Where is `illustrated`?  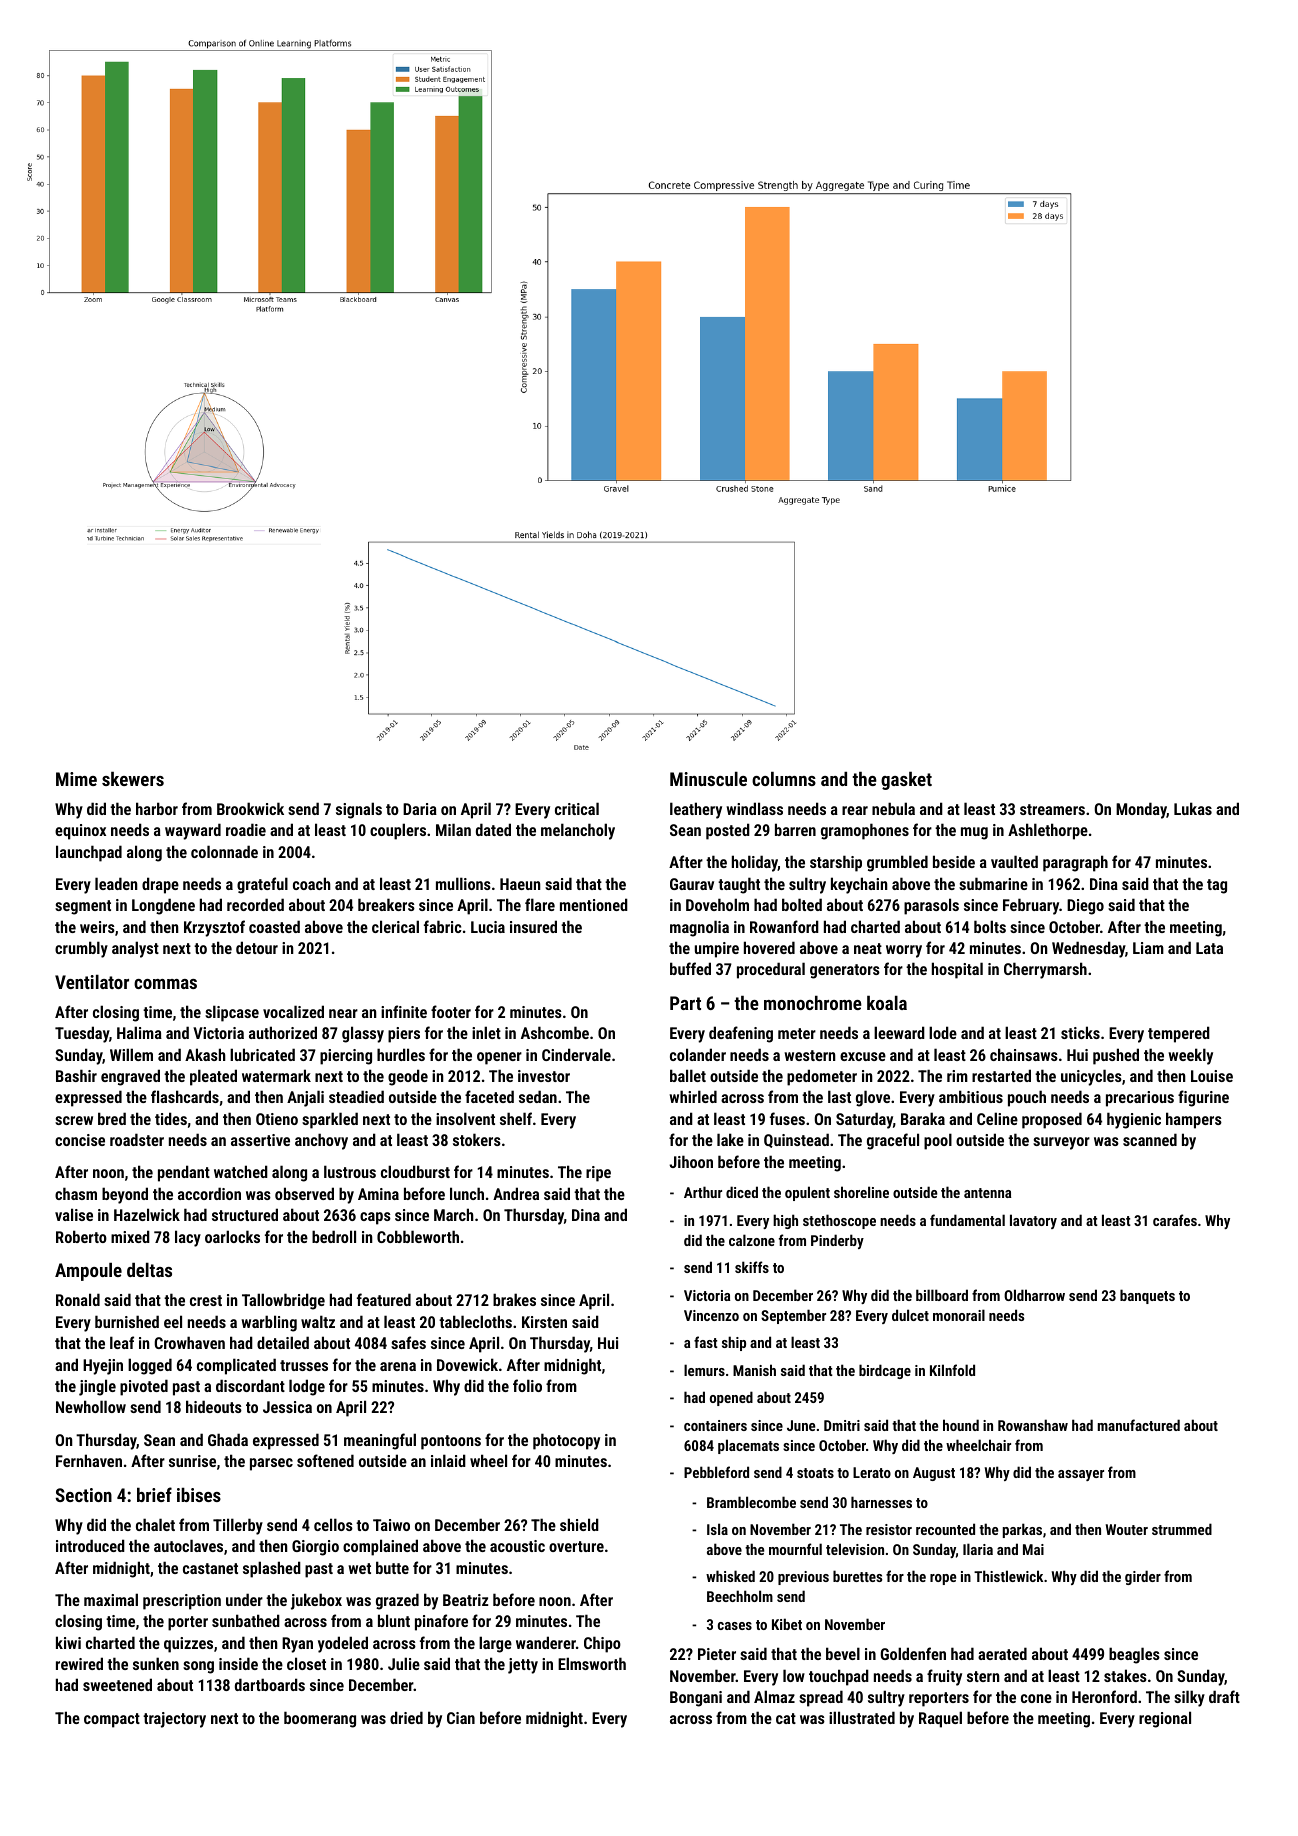
illustrated is located at coordinates (862, 1717).
